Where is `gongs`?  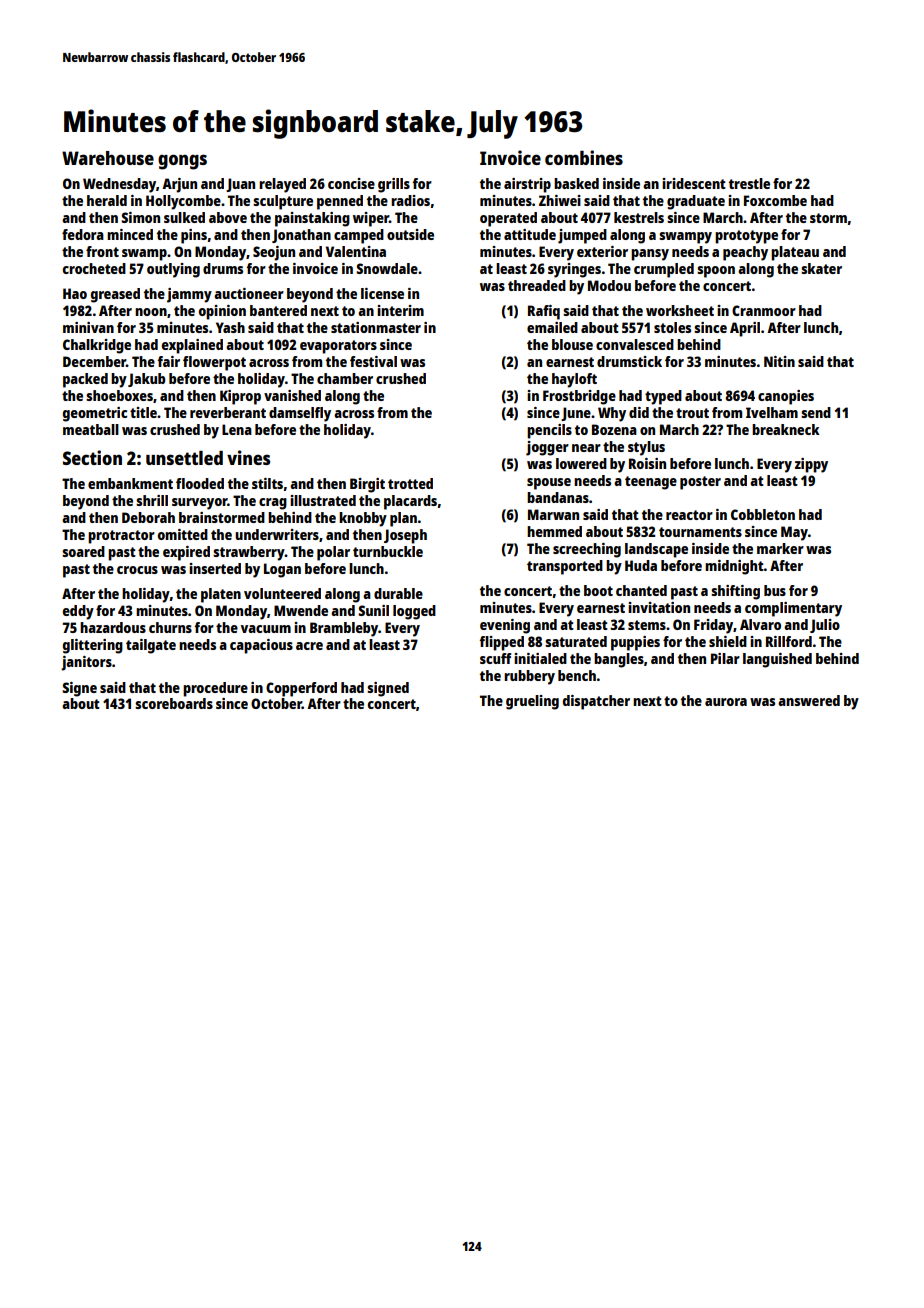
gongs is located at coordinates (182, 162).
